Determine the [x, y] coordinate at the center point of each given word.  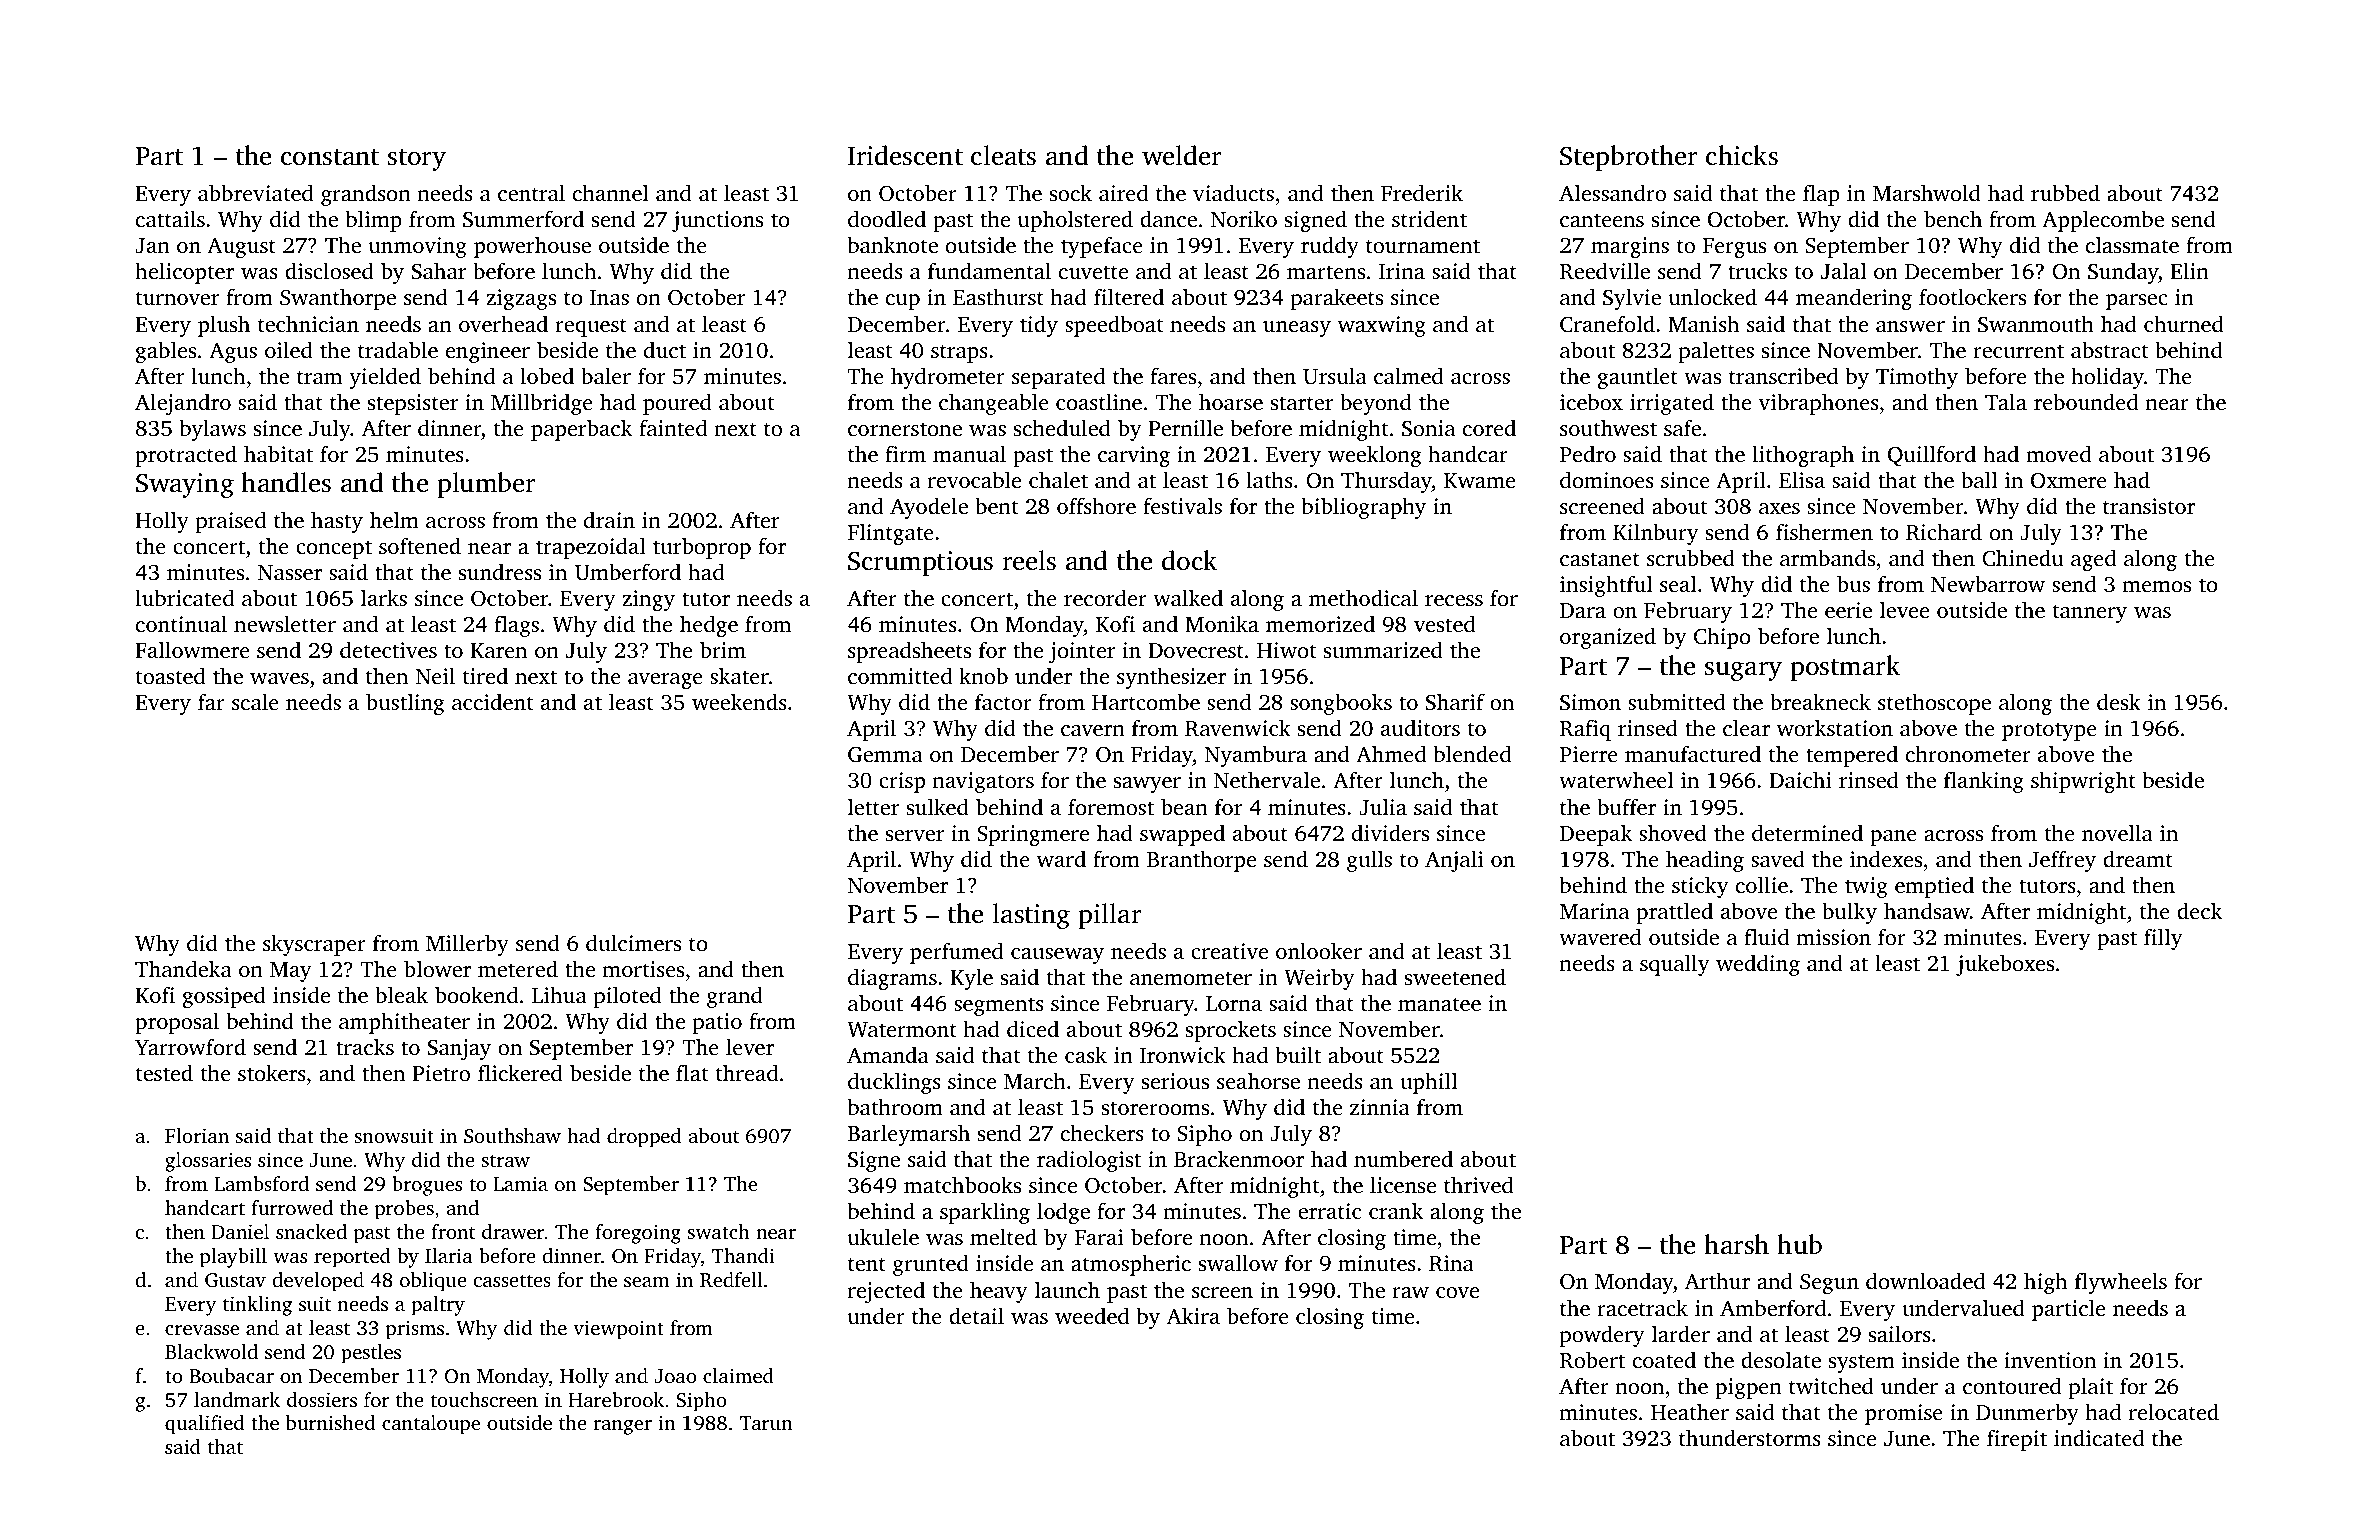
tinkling [257, 1306]
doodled [887, 218]
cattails [170, 218]
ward [1061, 858]
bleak [401, 994]
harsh [1736, 1244]
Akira [1193, 1315]
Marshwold [1927, 192]
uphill [1428, 1083]
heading [1705, 861]
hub [1799, 1244]
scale [255, 701]
